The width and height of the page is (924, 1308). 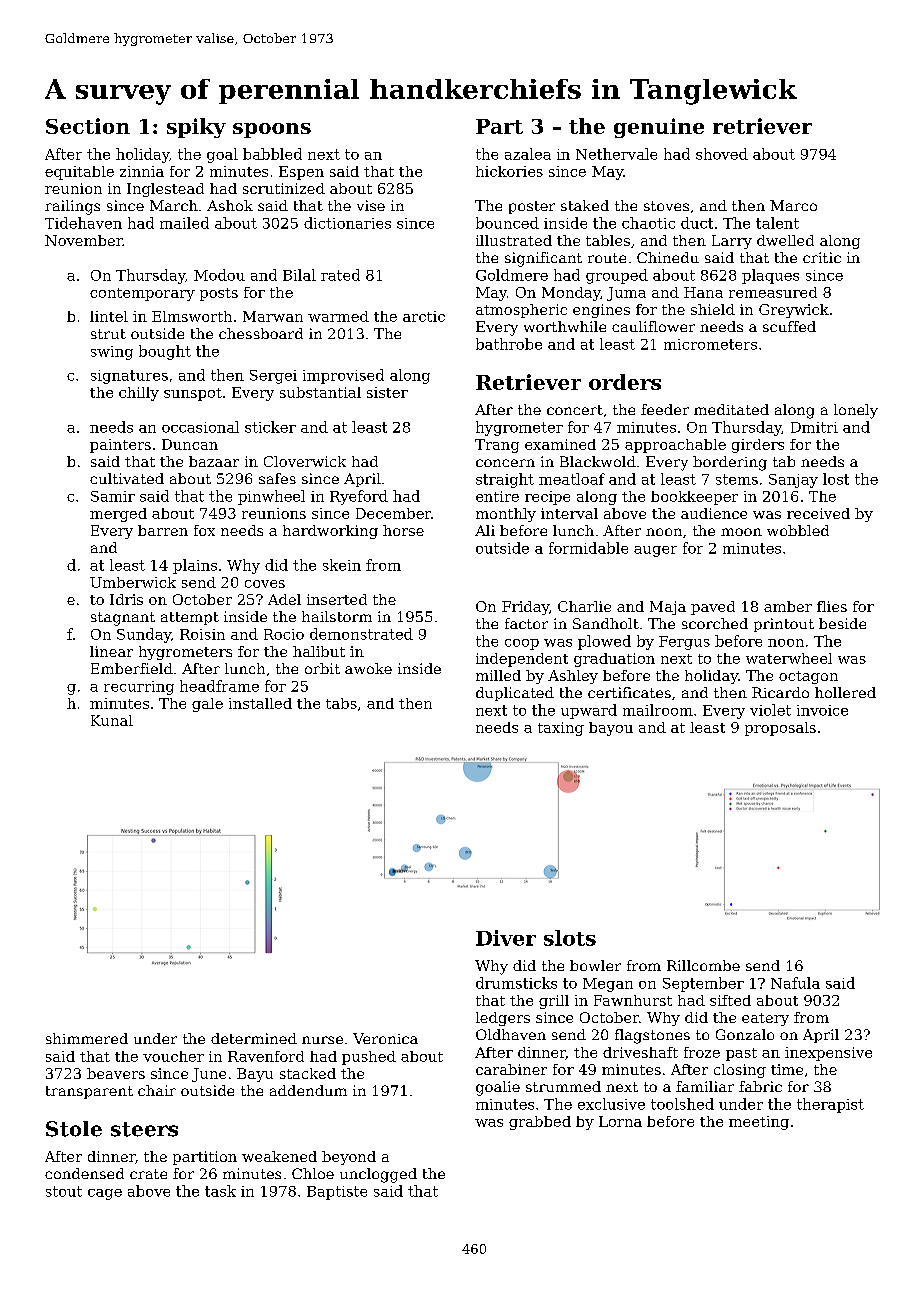 What do you see at coordinates (273, 316) in the page?
I see `Marwan` at bounding box center [273, 316].
